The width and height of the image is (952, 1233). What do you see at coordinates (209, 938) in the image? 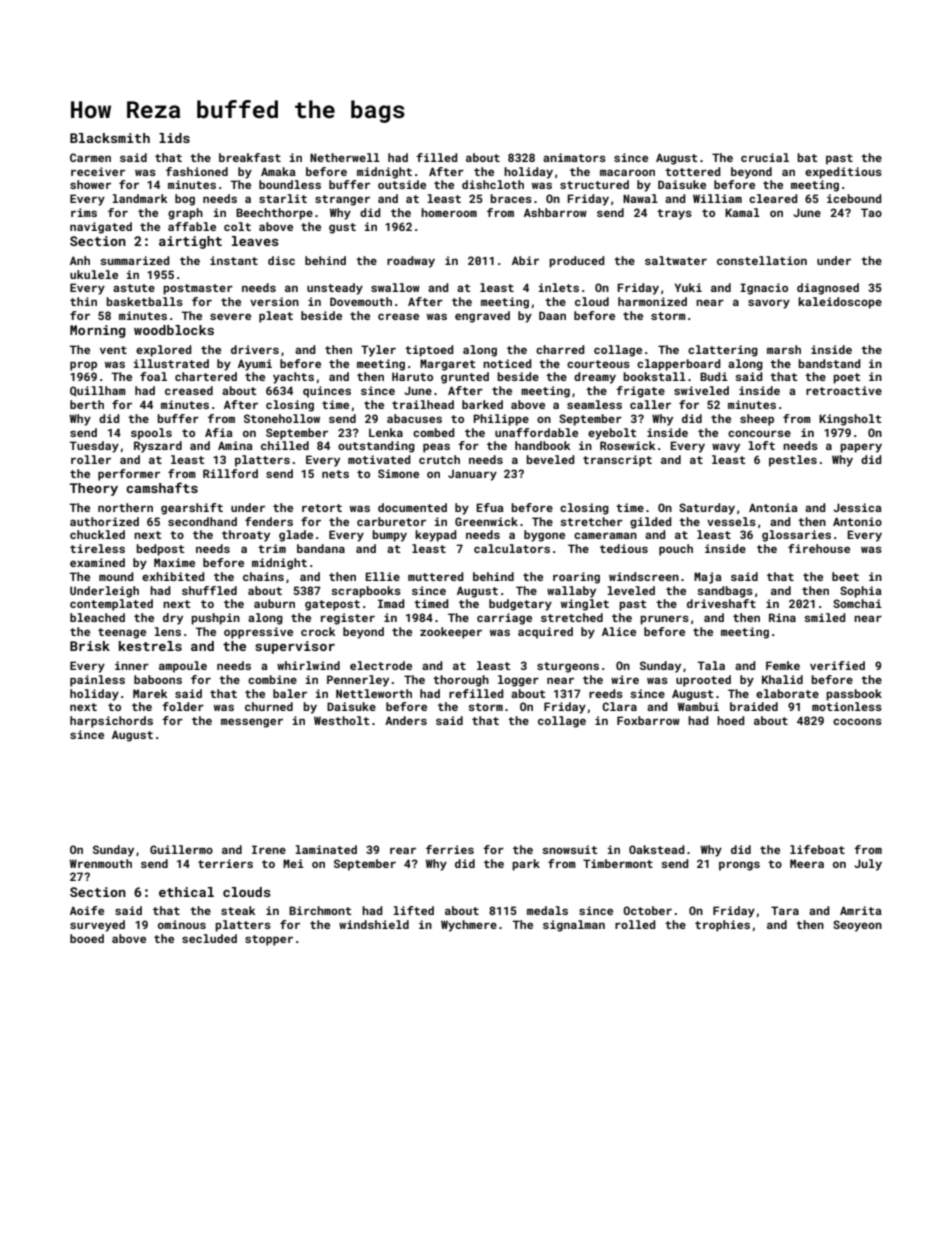
I see `secluded` at bounding box center [209, 938].
